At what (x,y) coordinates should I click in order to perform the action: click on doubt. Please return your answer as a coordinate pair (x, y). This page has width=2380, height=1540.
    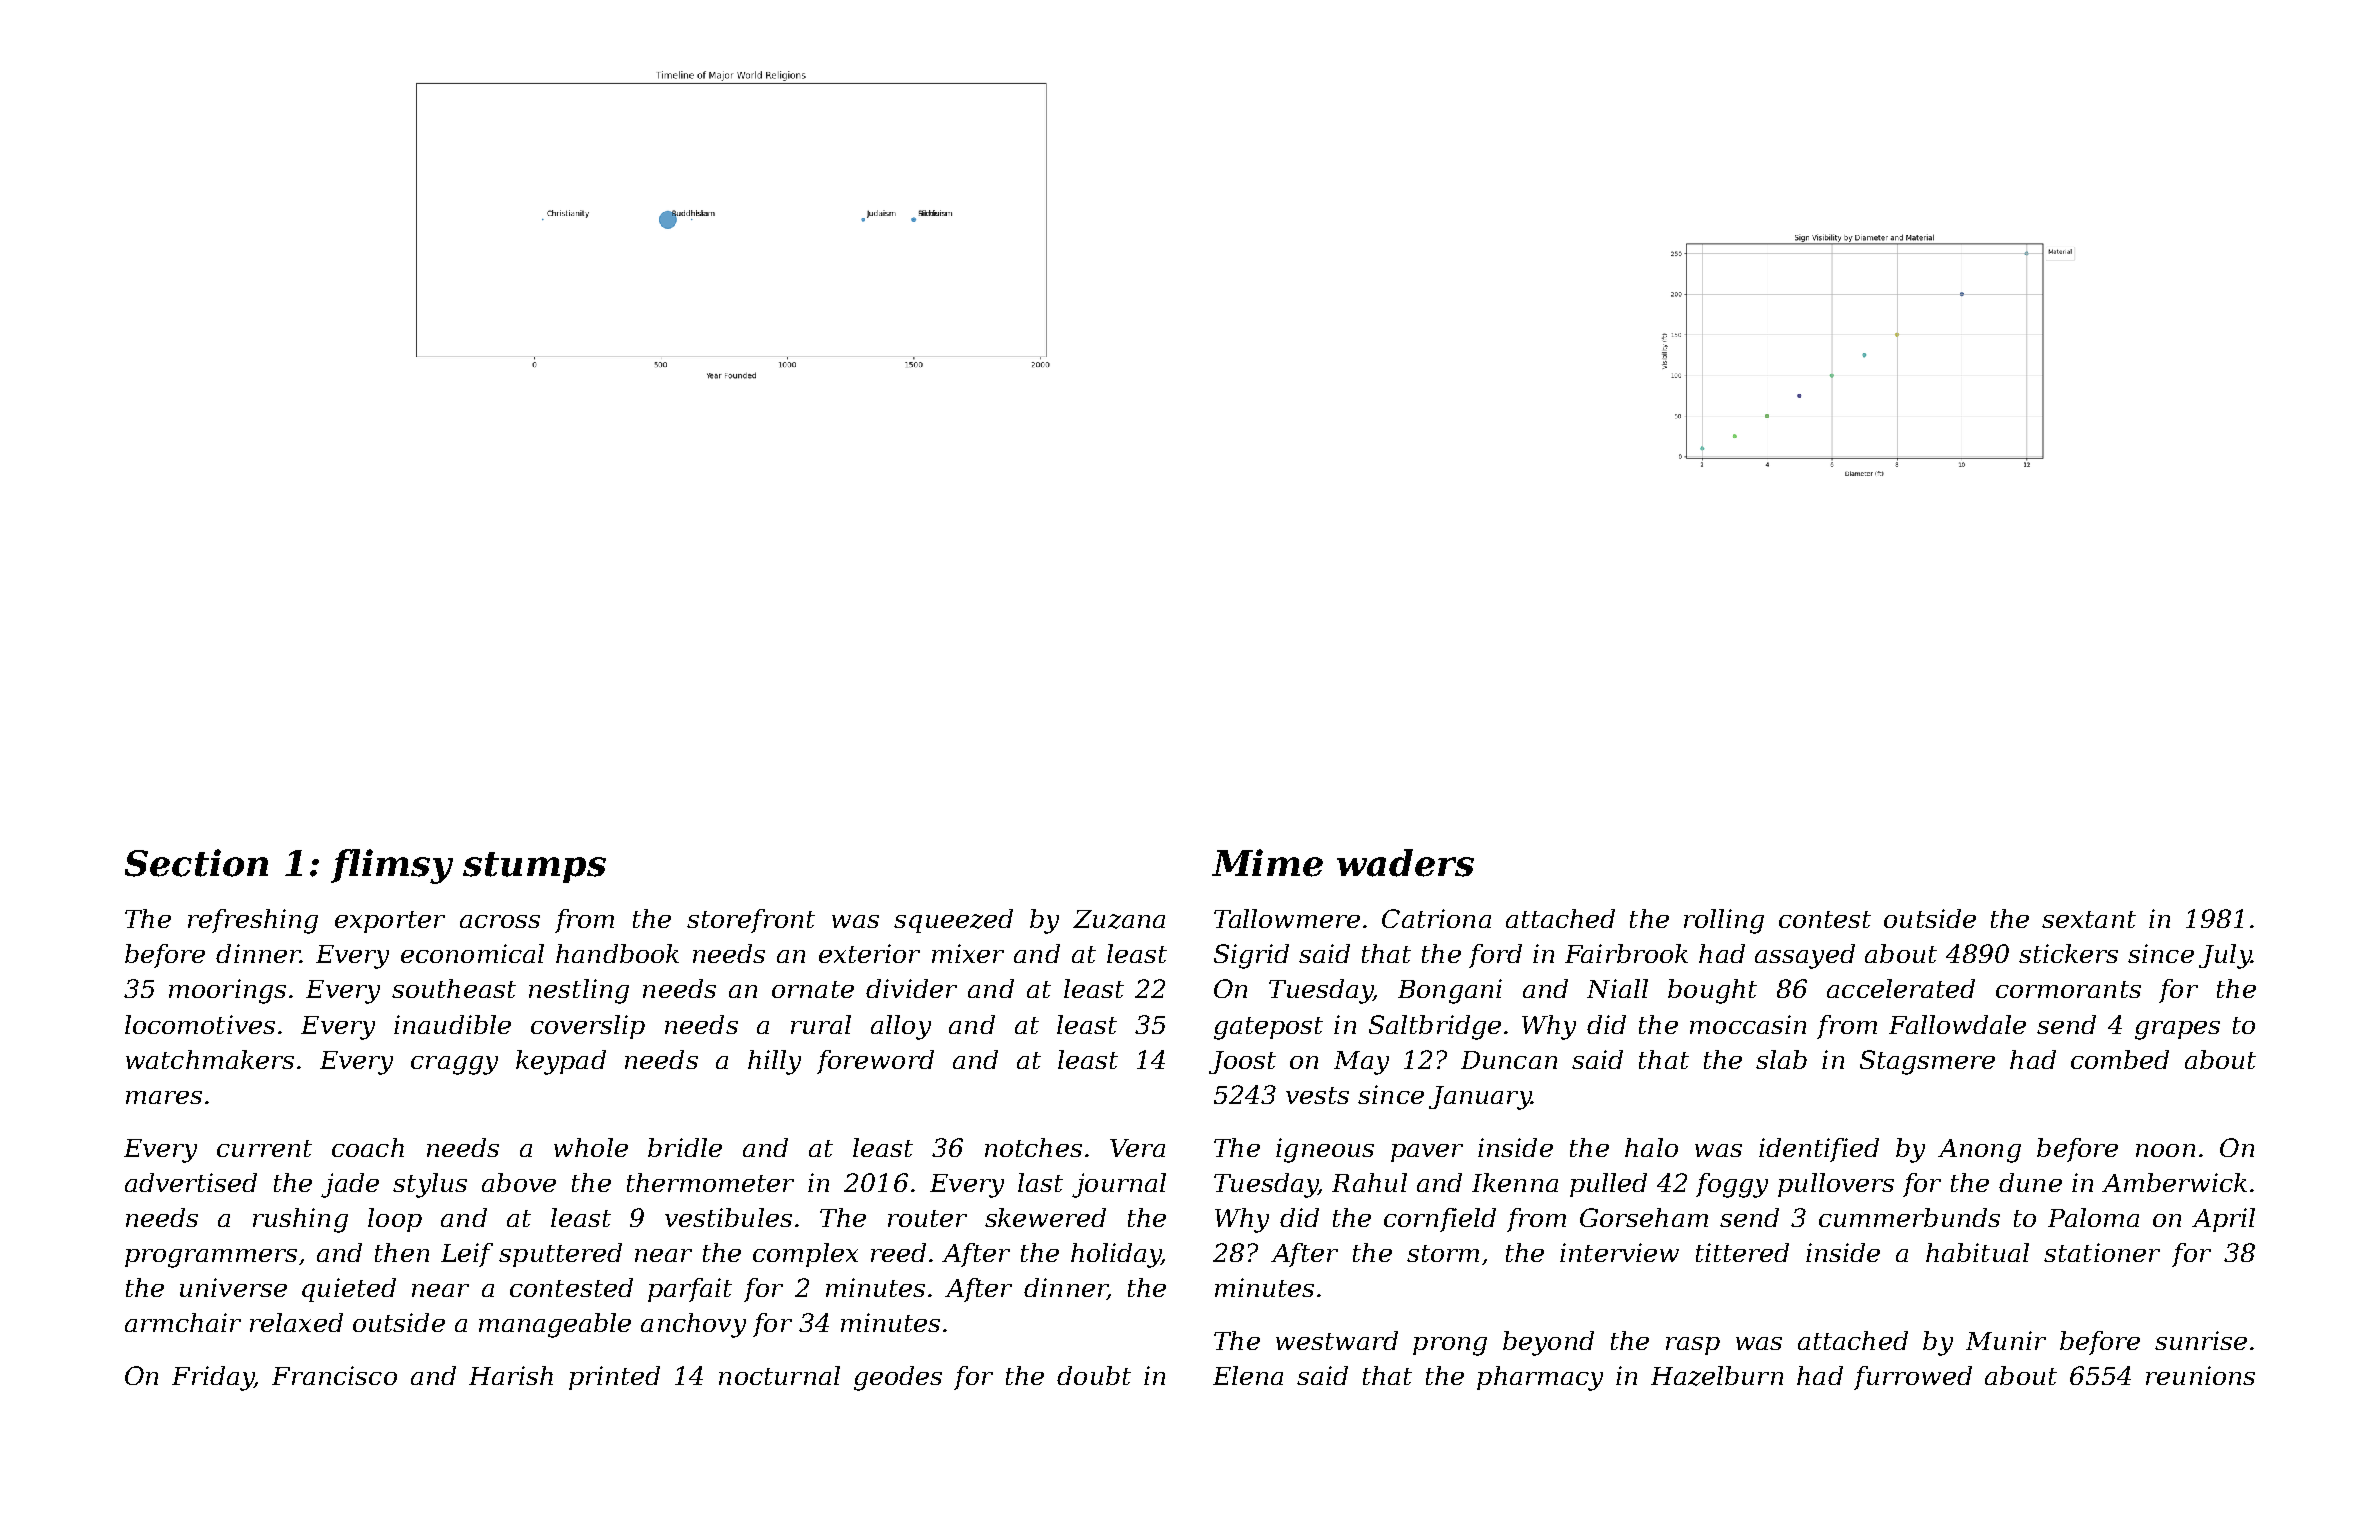
    Looking at the image, I should click on (1094, 1375).
